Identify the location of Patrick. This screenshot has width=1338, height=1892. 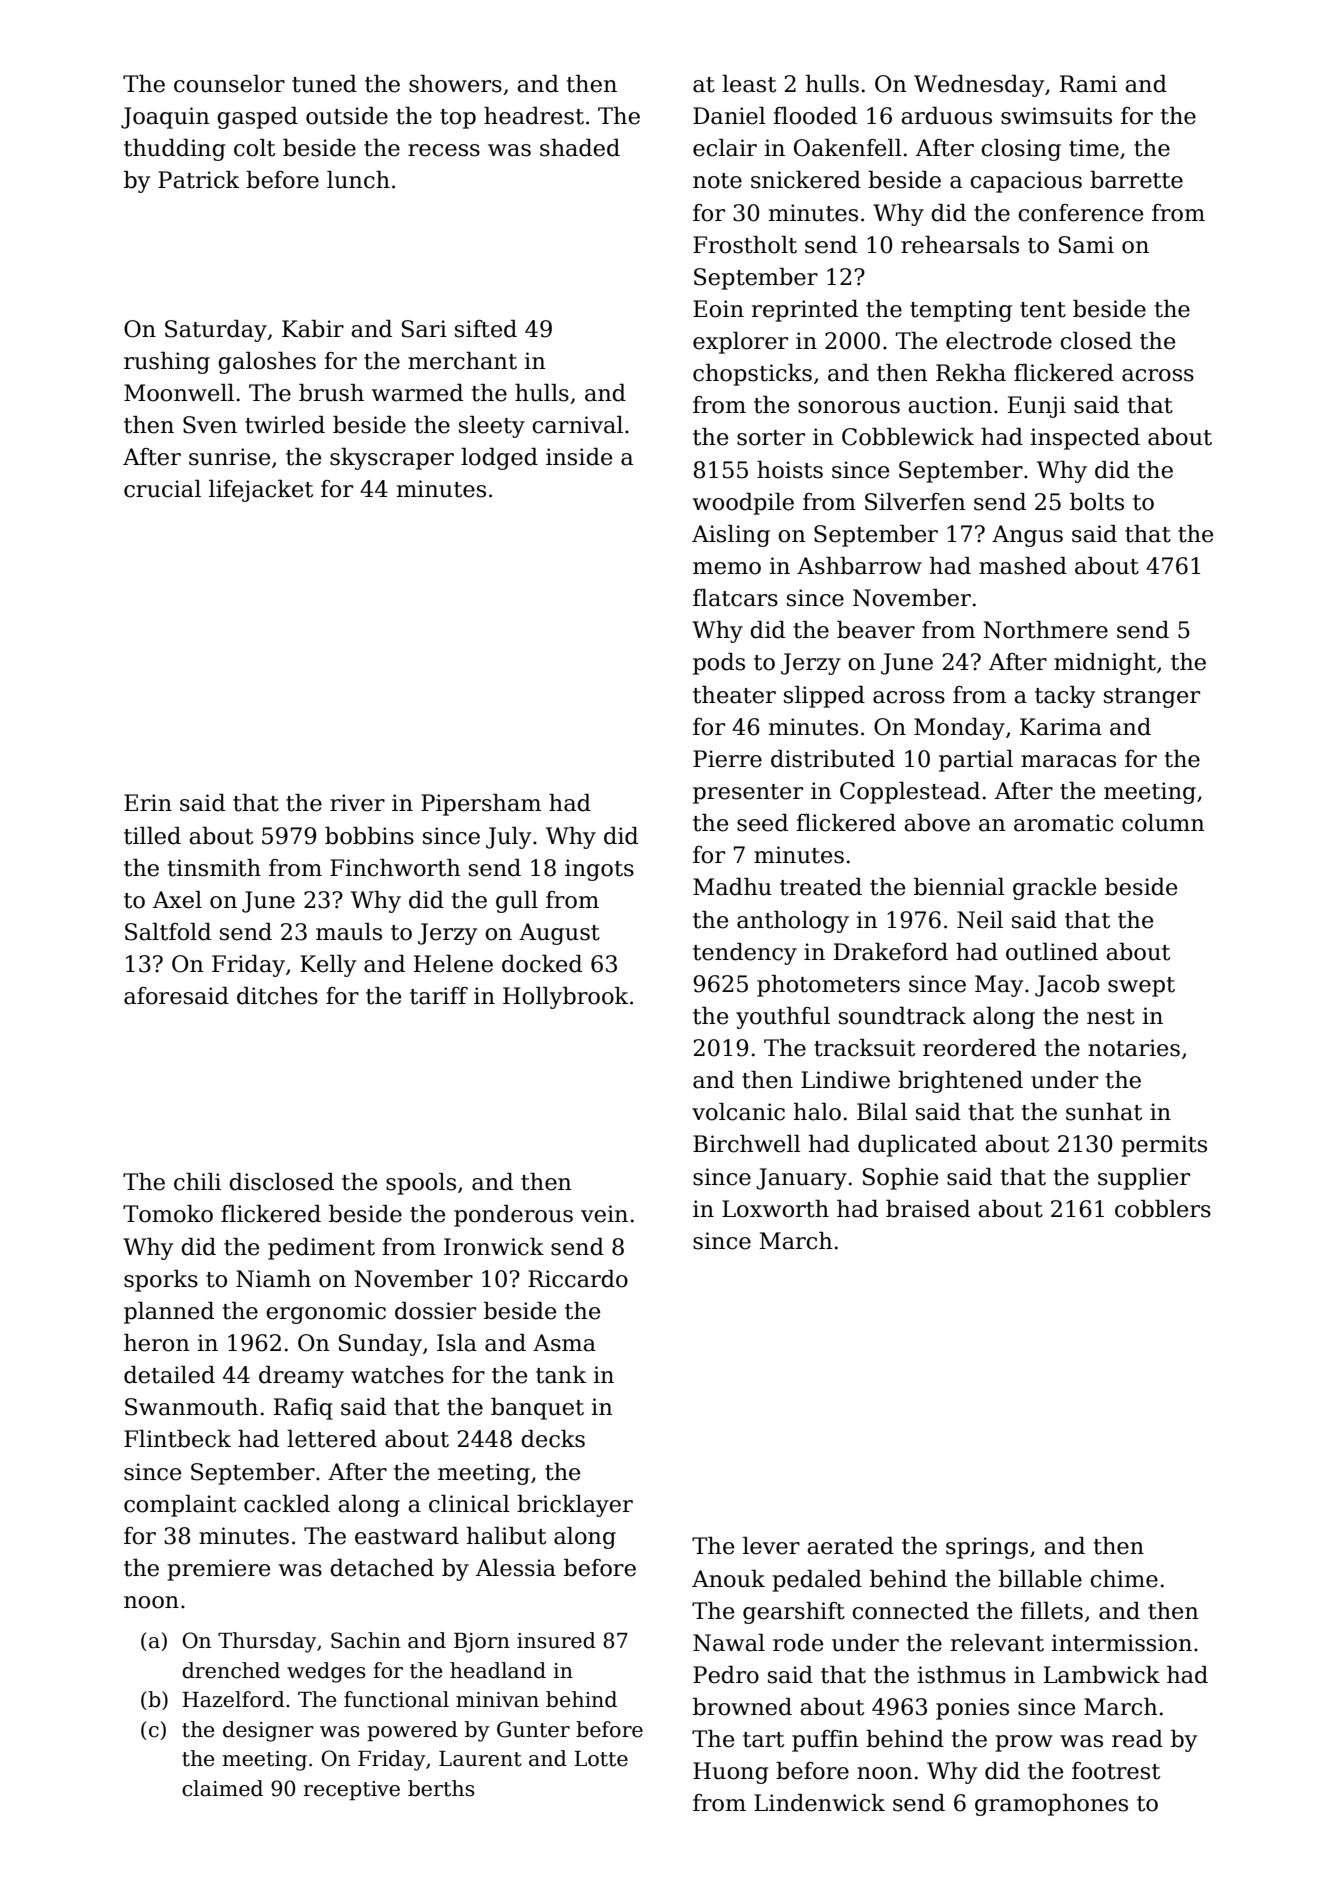
(198, 180).
